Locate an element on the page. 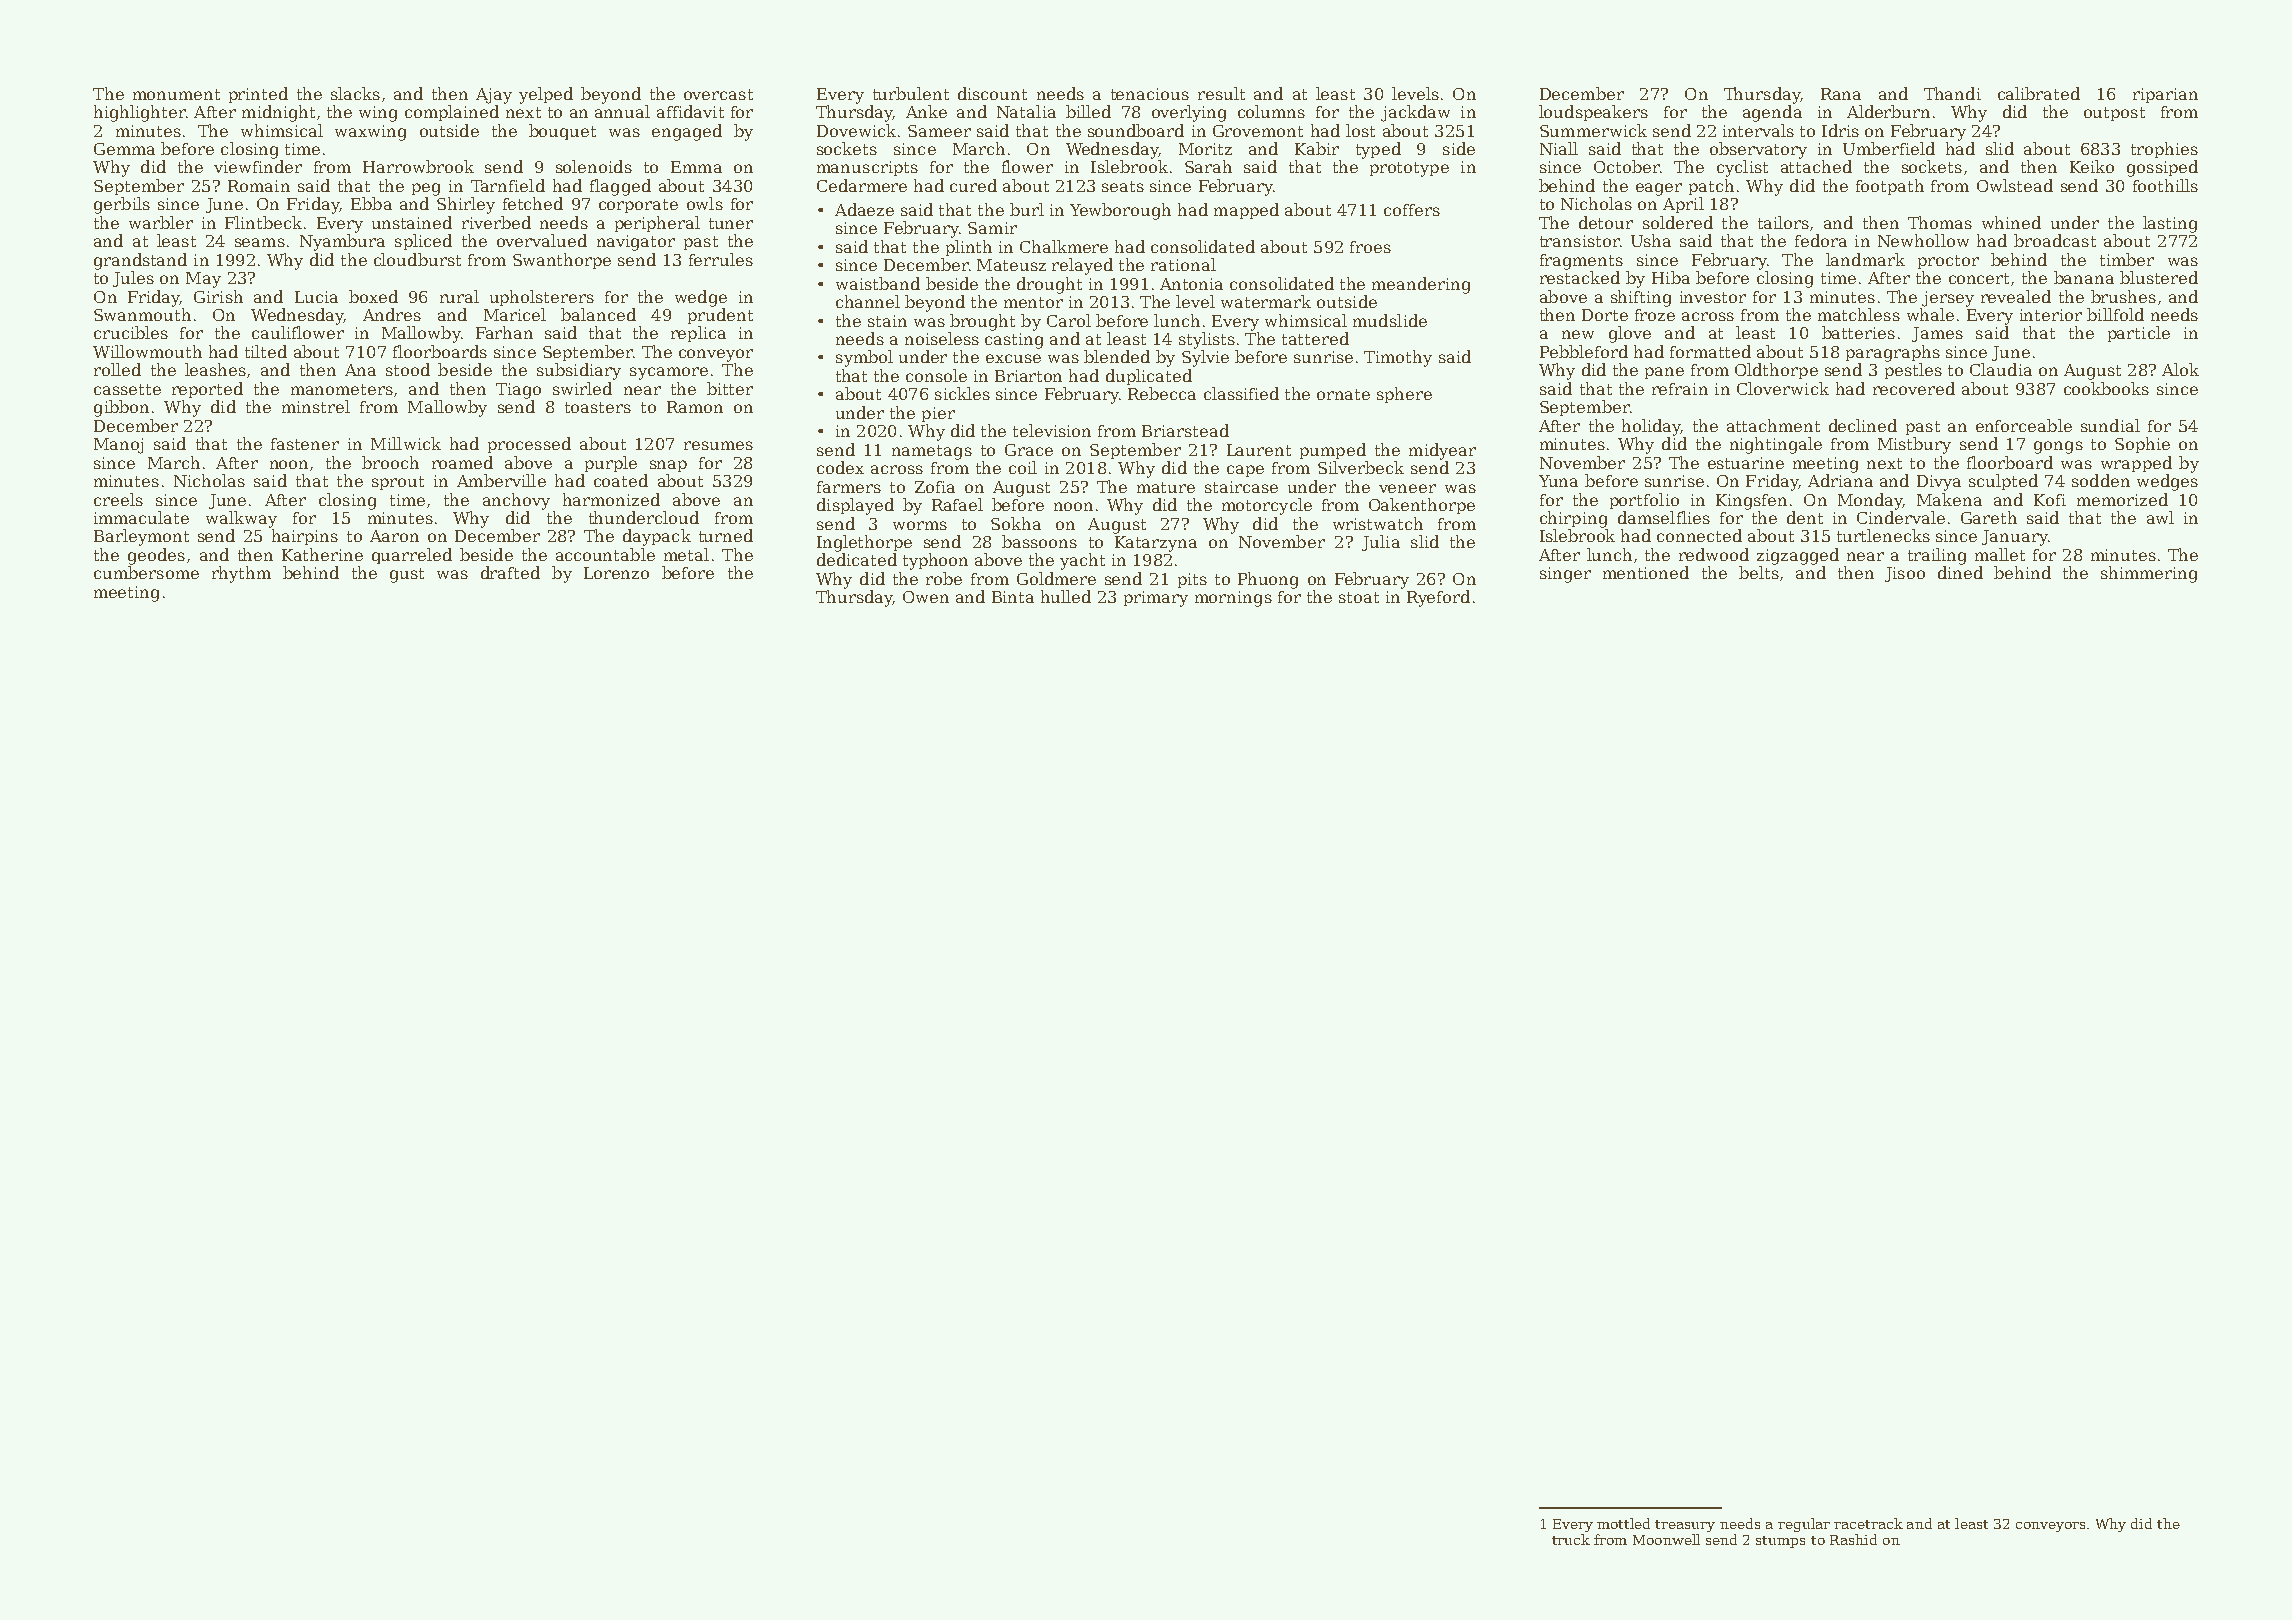 The image size is (2292, 1620). Lorenzo is located at coordinates (616, 573).
